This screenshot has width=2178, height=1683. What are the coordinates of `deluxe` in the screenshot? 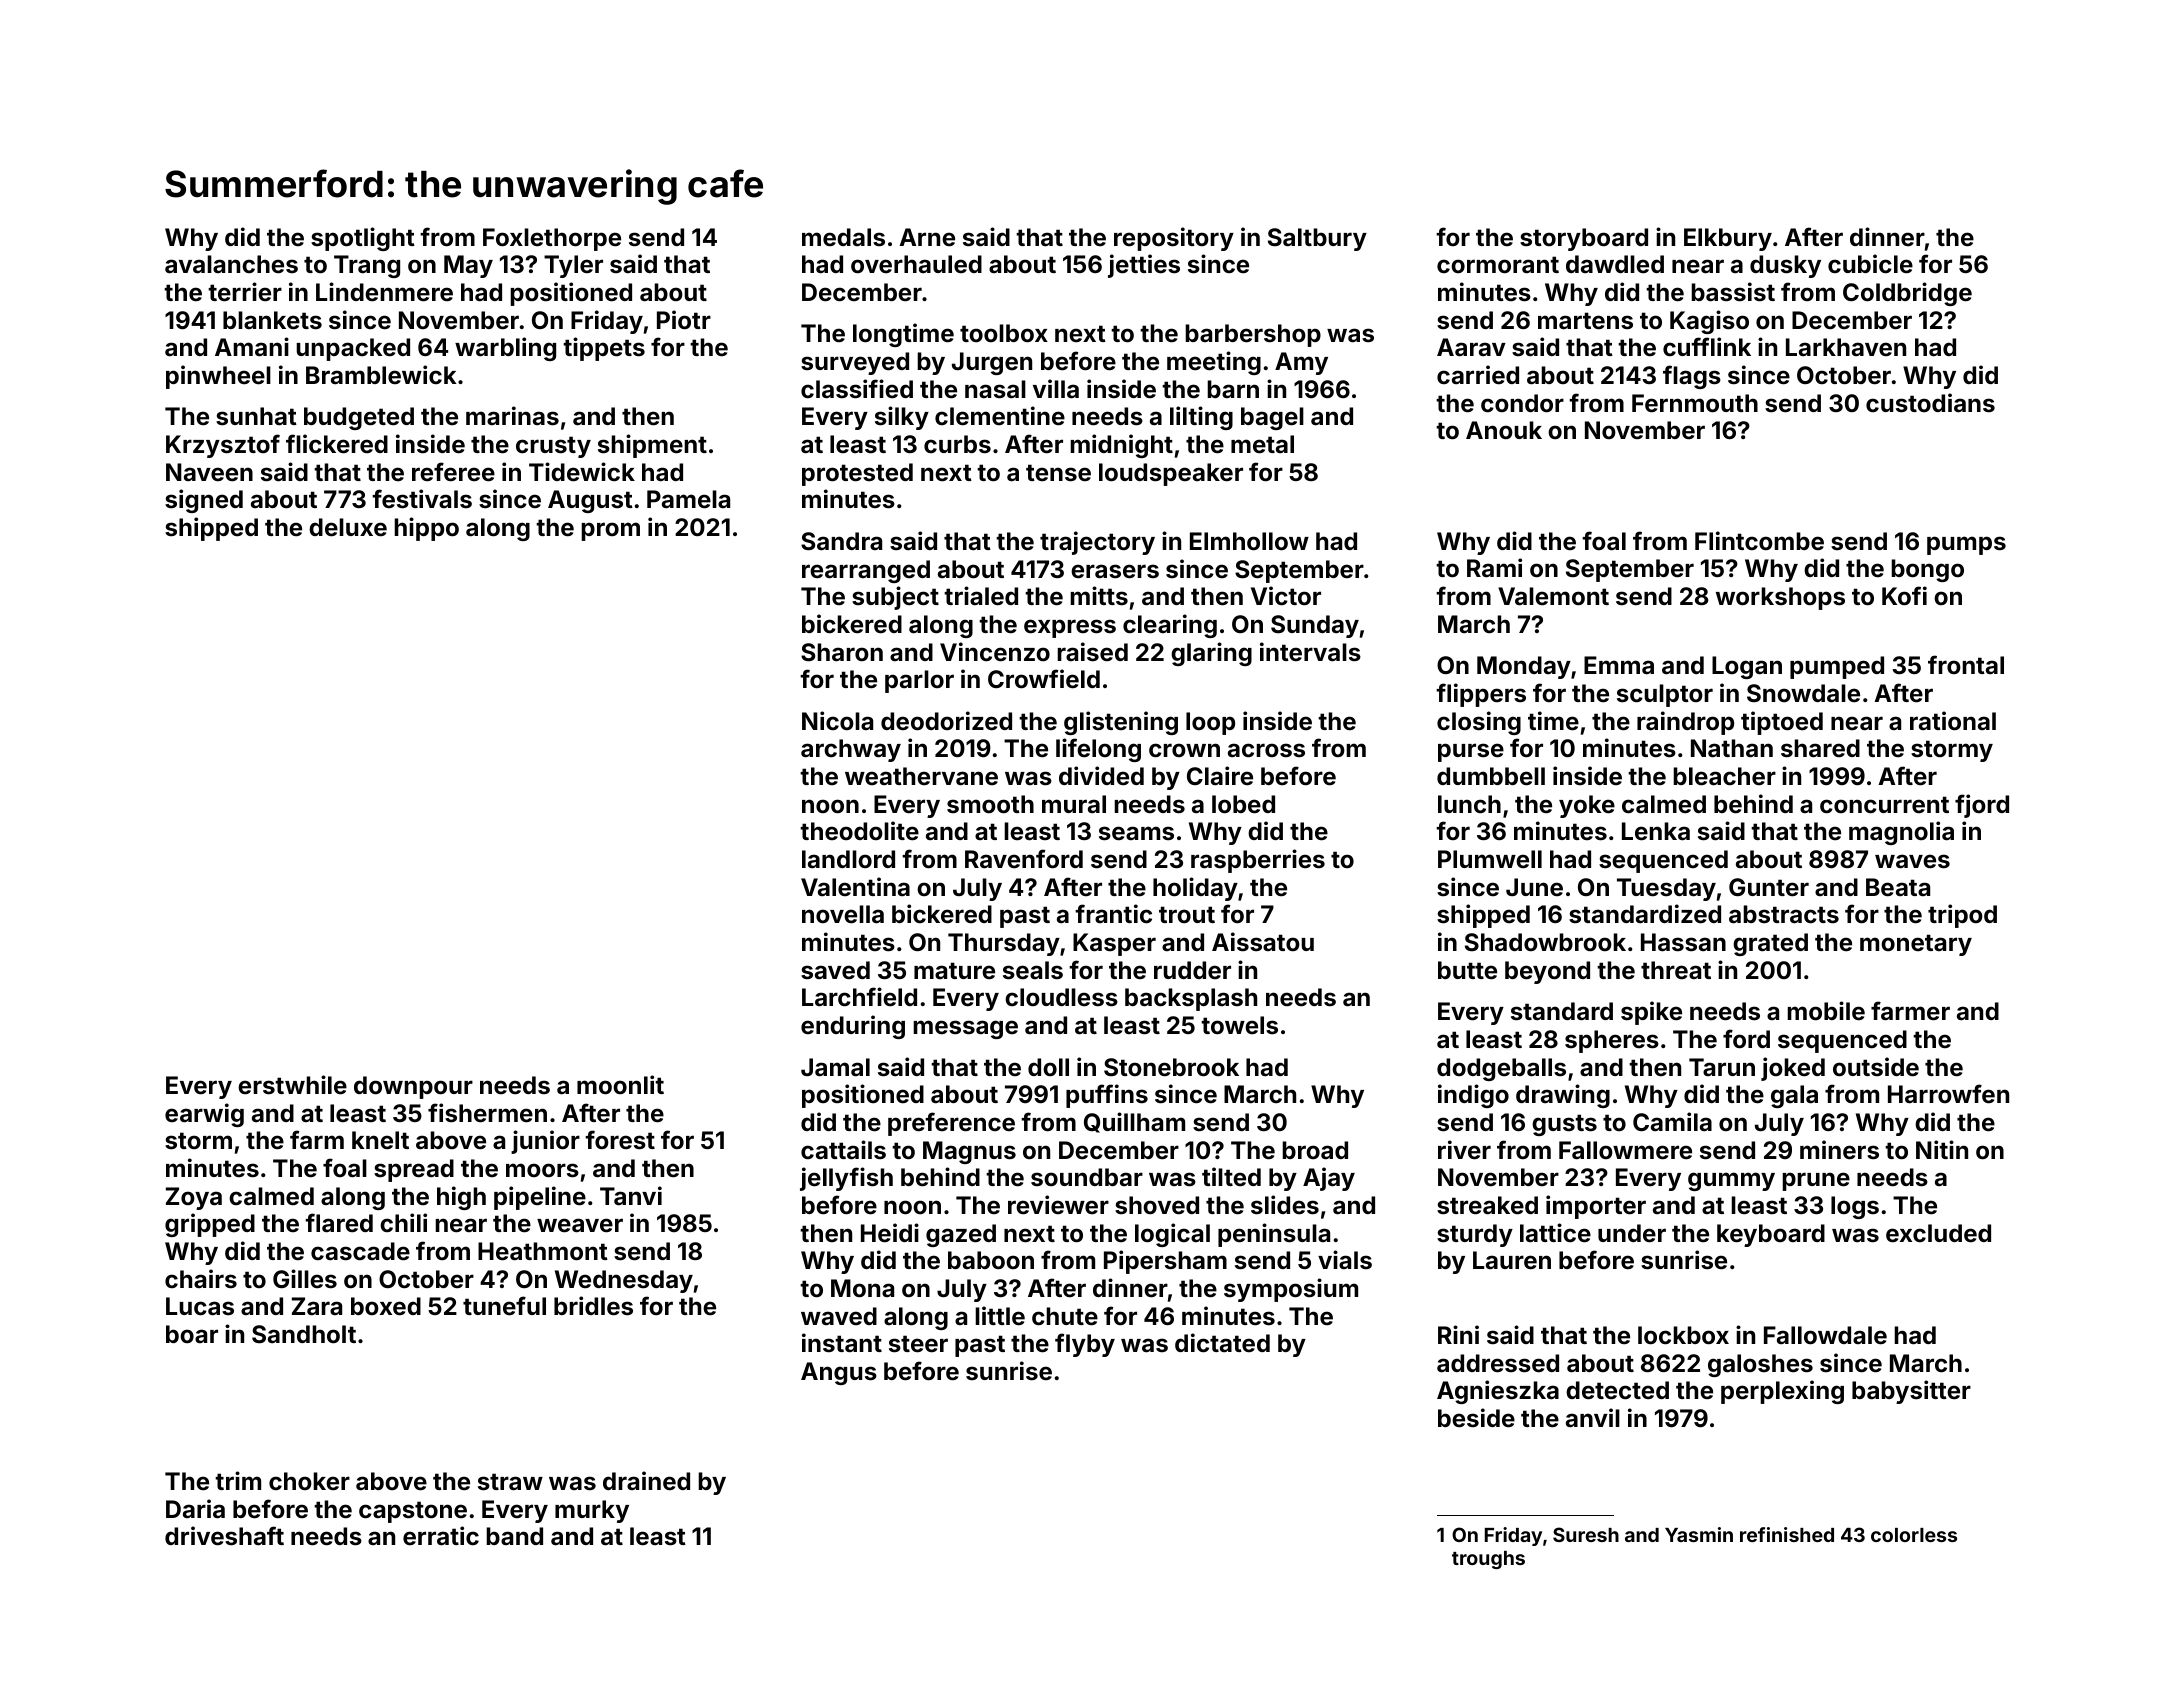 It's located at (348, 527).
